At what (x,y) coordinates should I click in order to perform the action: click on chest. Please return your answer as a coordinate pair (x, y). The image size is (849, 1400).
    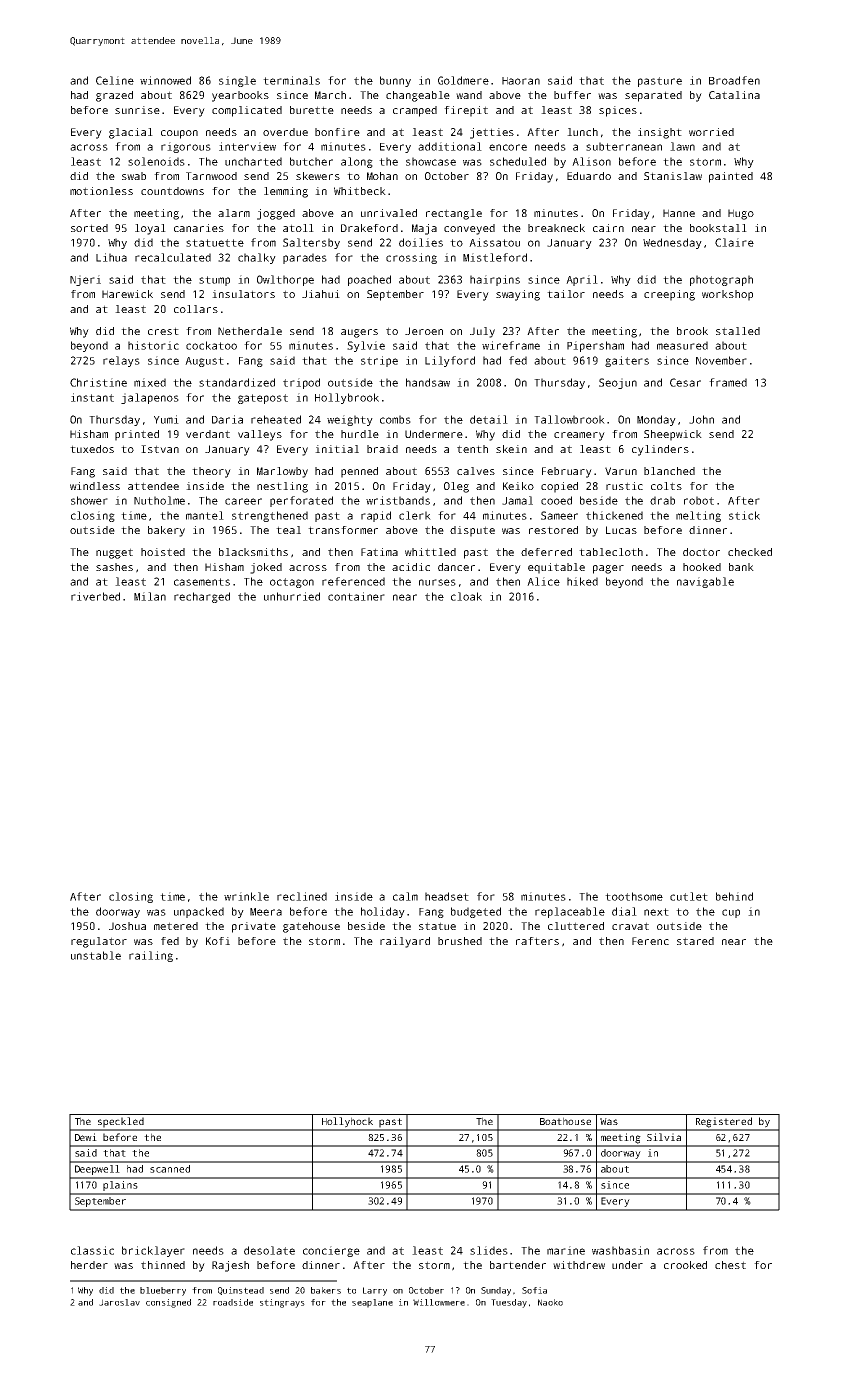
    Looking at the image, I should click on (730, 1265).
